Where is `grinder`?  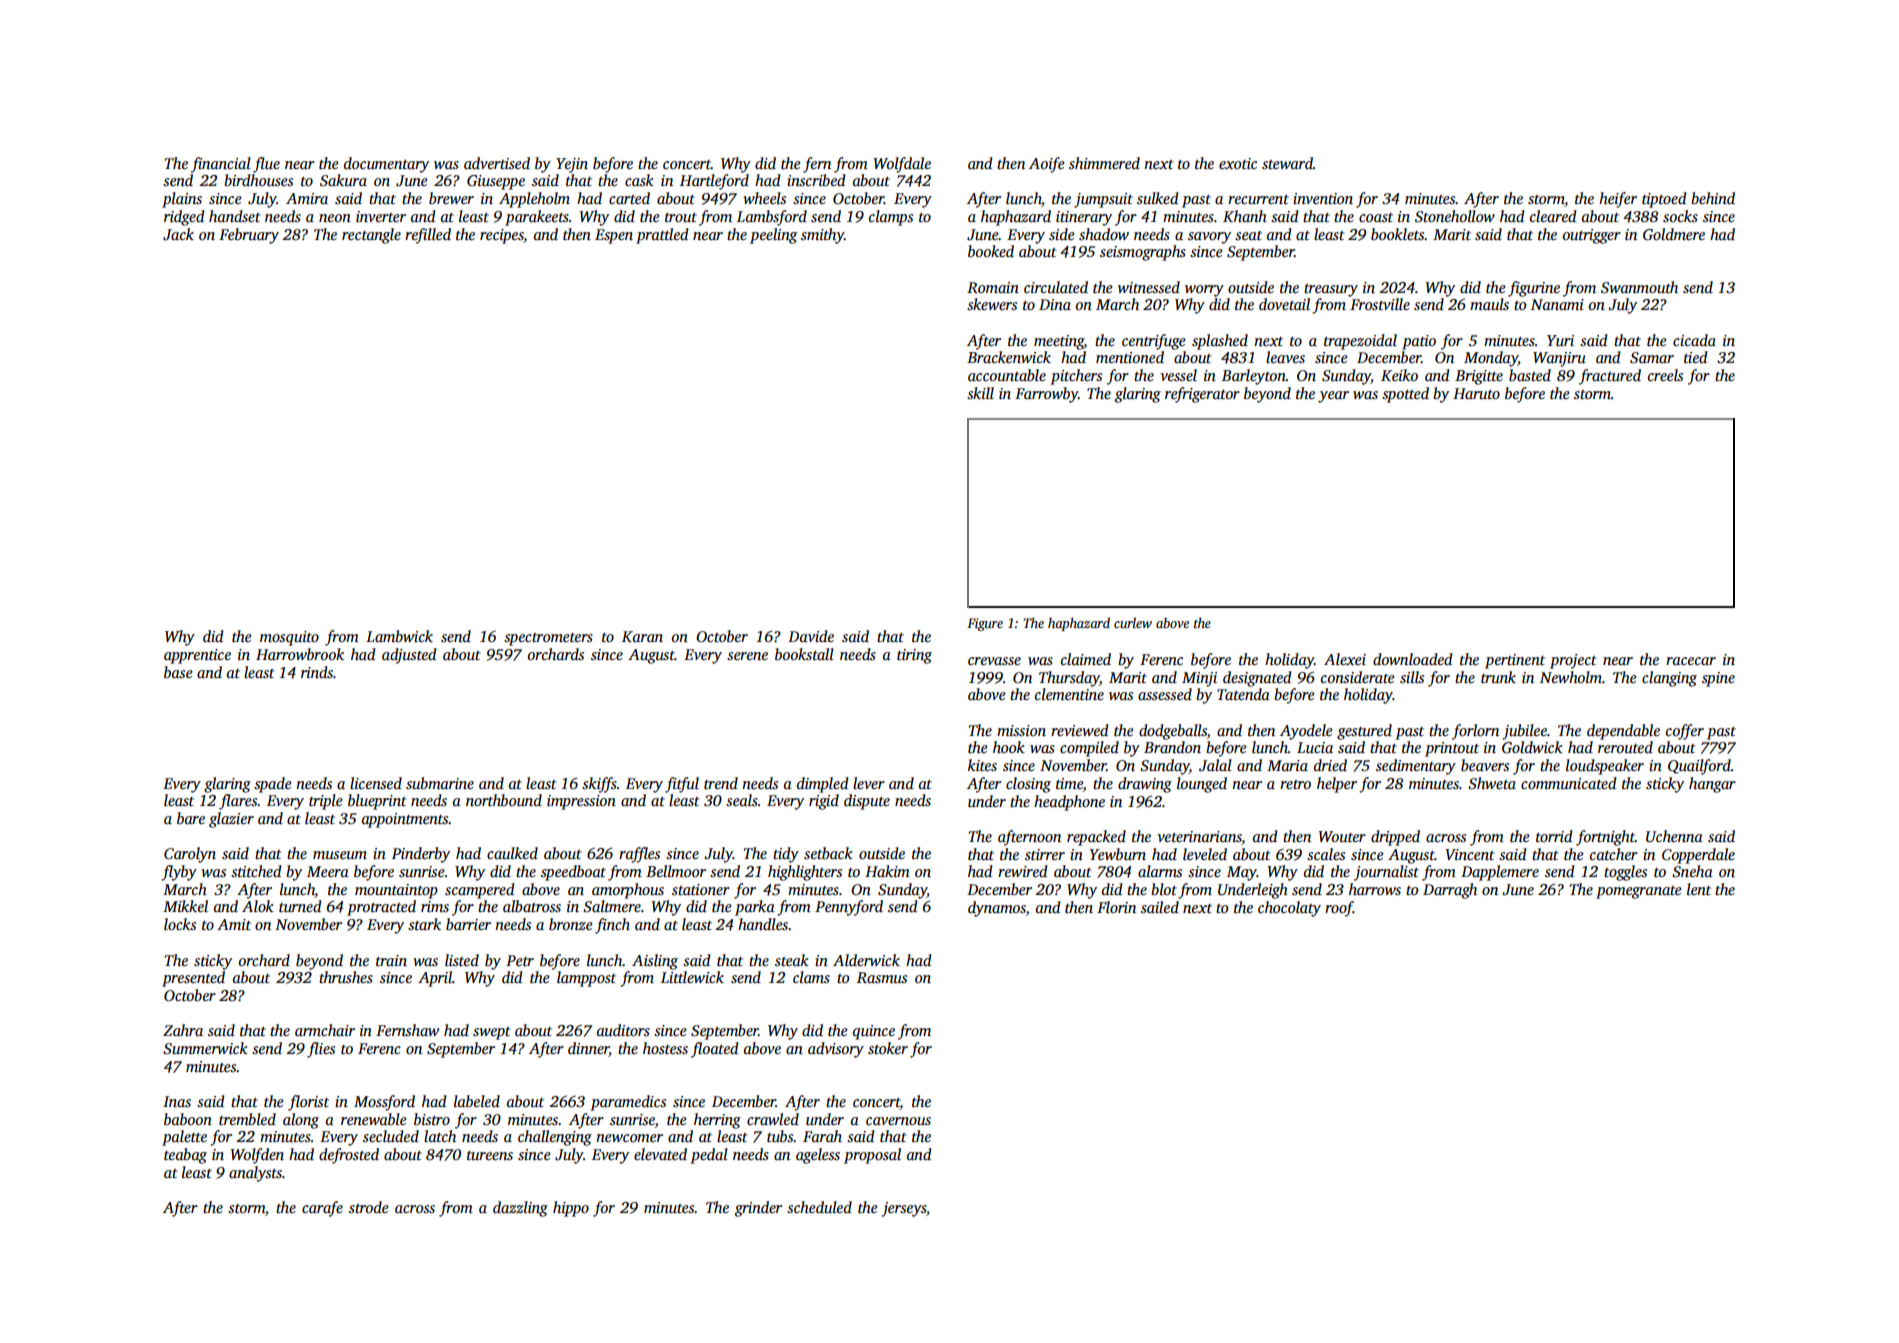
grinder is located at coordinates (758, 1209).
